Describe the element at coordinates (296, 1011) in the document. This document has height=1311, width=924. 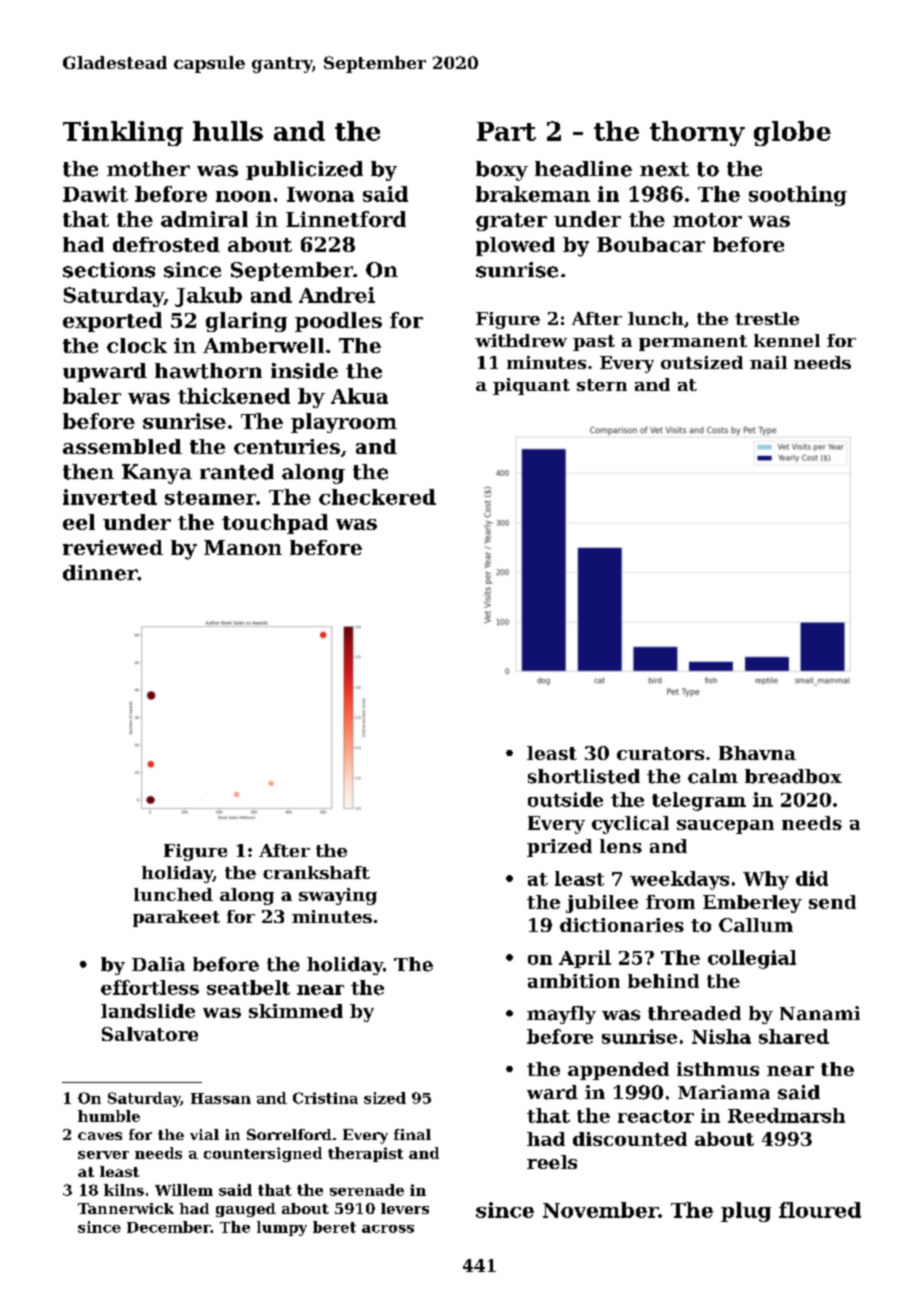
I see `skimmed` at that location.
